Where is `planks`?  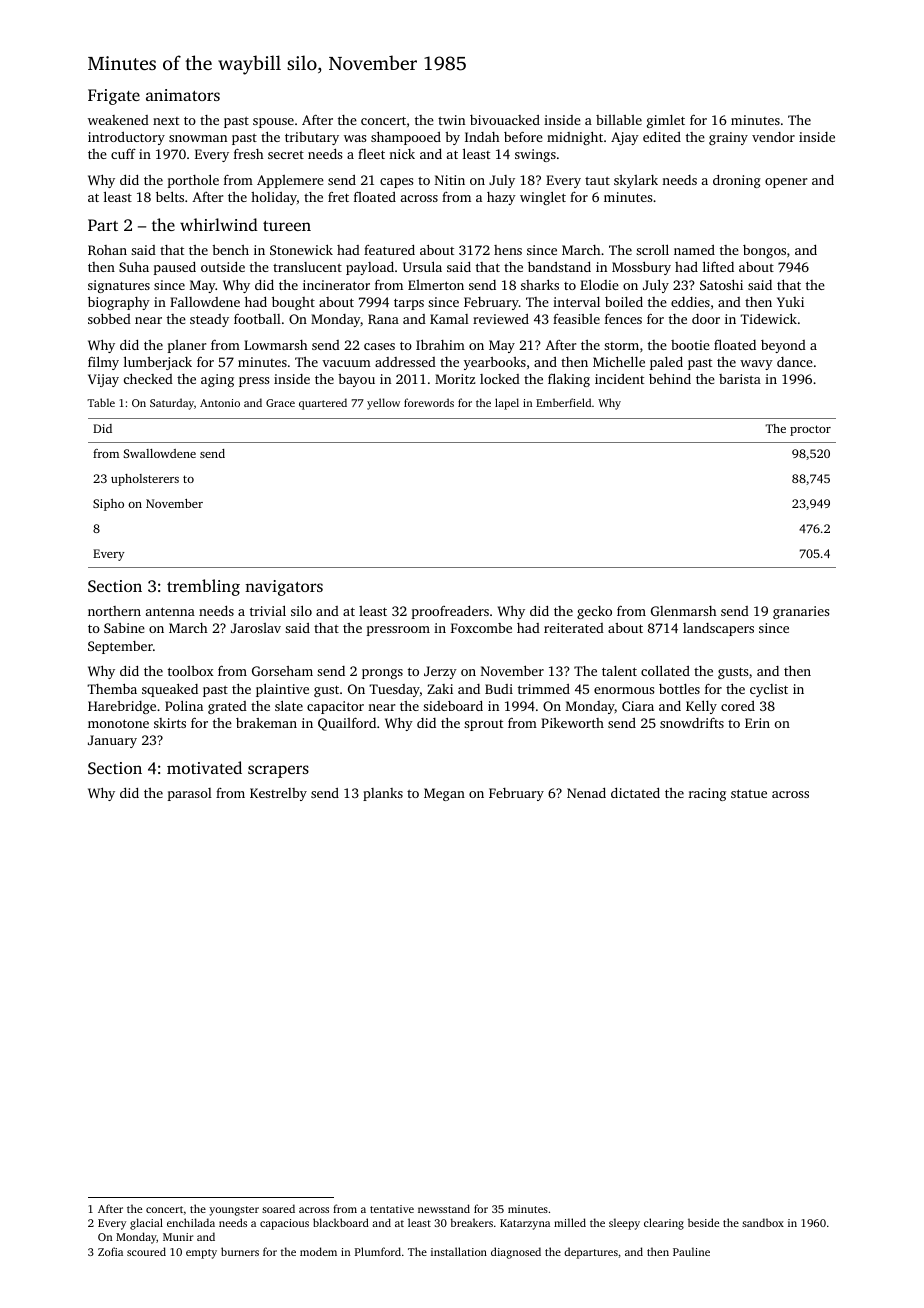 planks is located at coordinates (383, 794).
